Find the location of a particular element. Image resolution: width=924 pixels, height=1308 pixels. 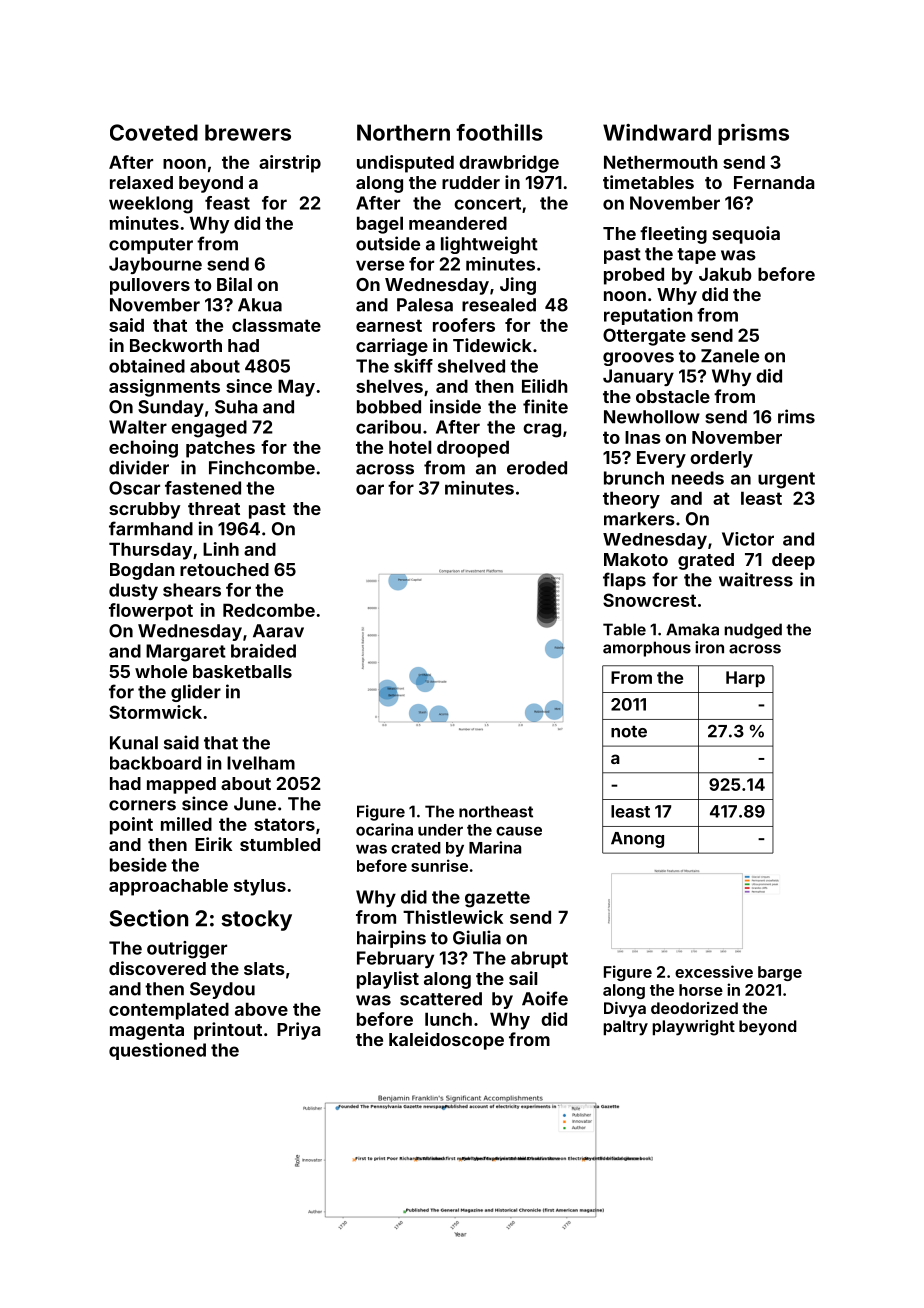

Akua is located at coordinates (260, 305).
